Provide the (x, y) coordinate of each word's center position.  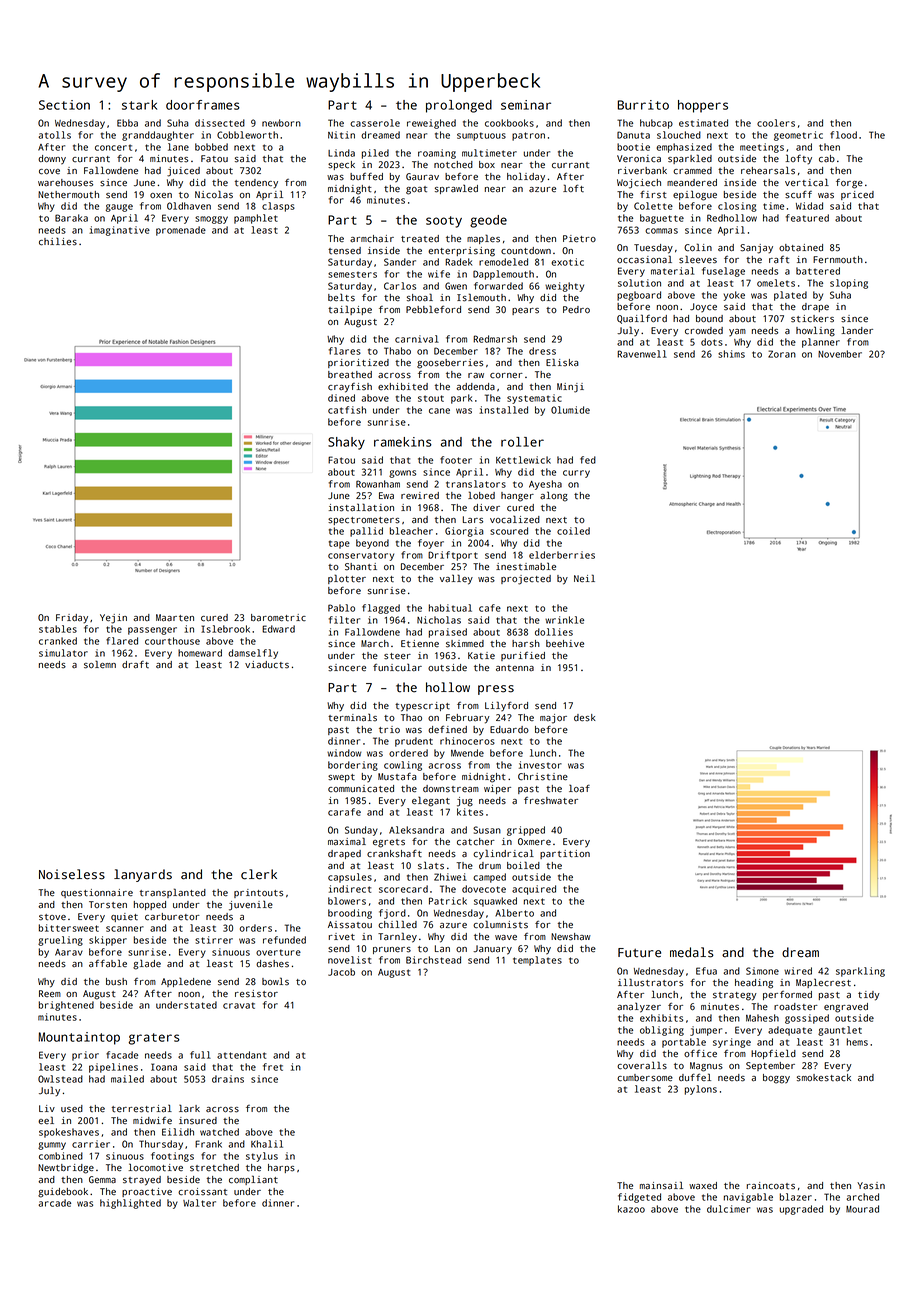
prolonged (459, 106)
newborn (281, 123)
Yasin (871, 1186)
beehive (565, 643)
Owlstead (60, 1079)
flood (843, 135)
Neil (584, 578)
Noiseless (72, 874)
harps (281, 1168)
